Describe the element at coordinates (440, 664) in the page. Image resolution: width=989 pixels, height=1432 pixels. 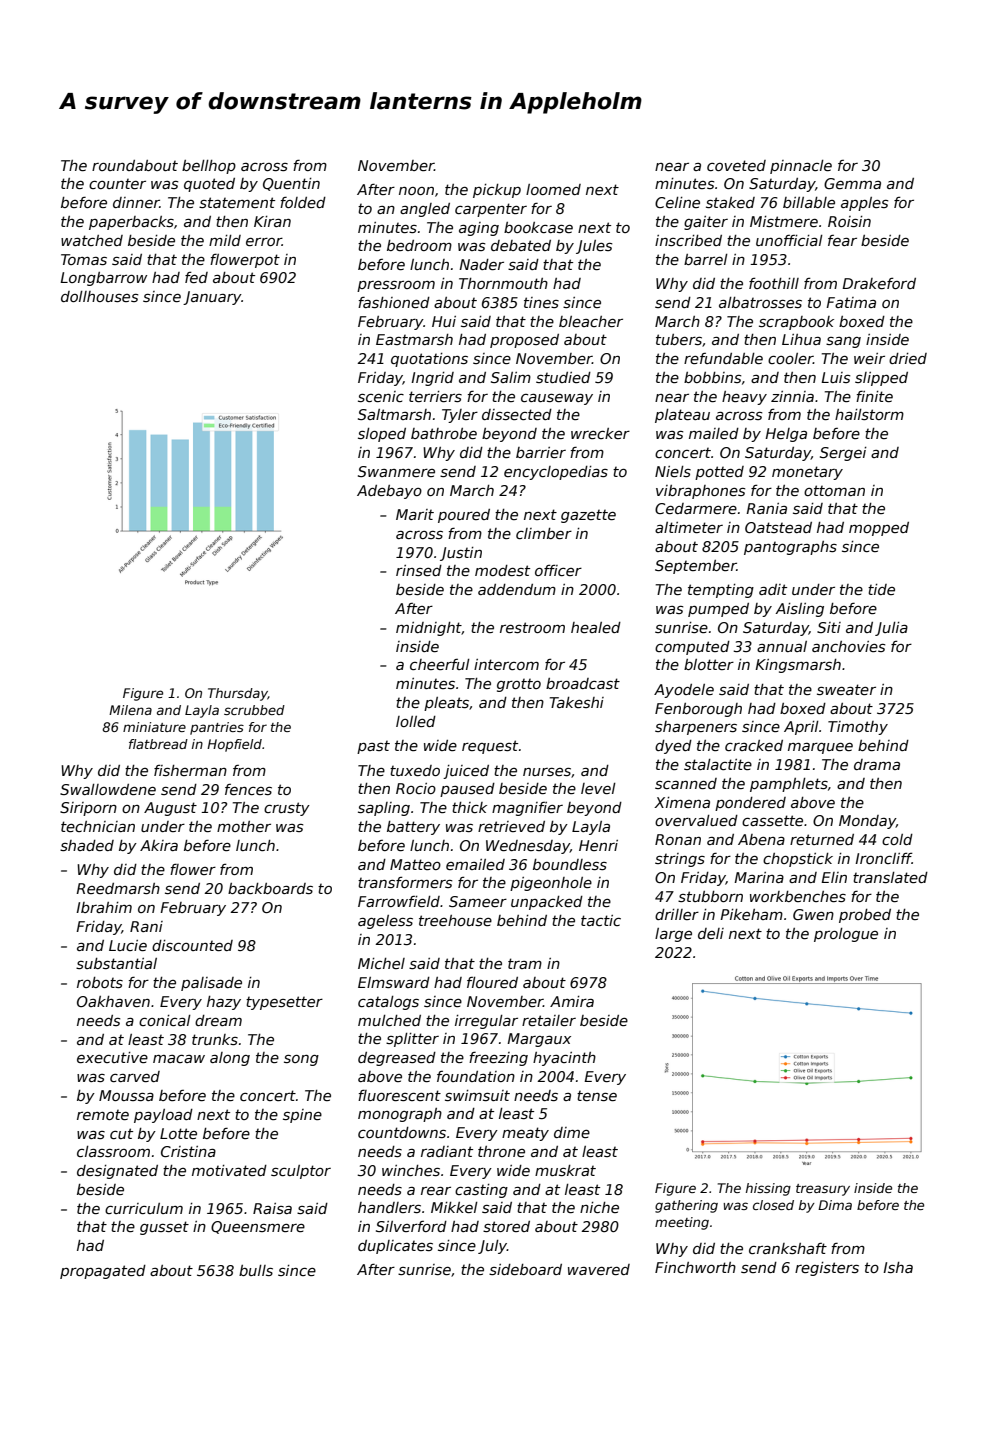
I see `cheerful` at that location.
